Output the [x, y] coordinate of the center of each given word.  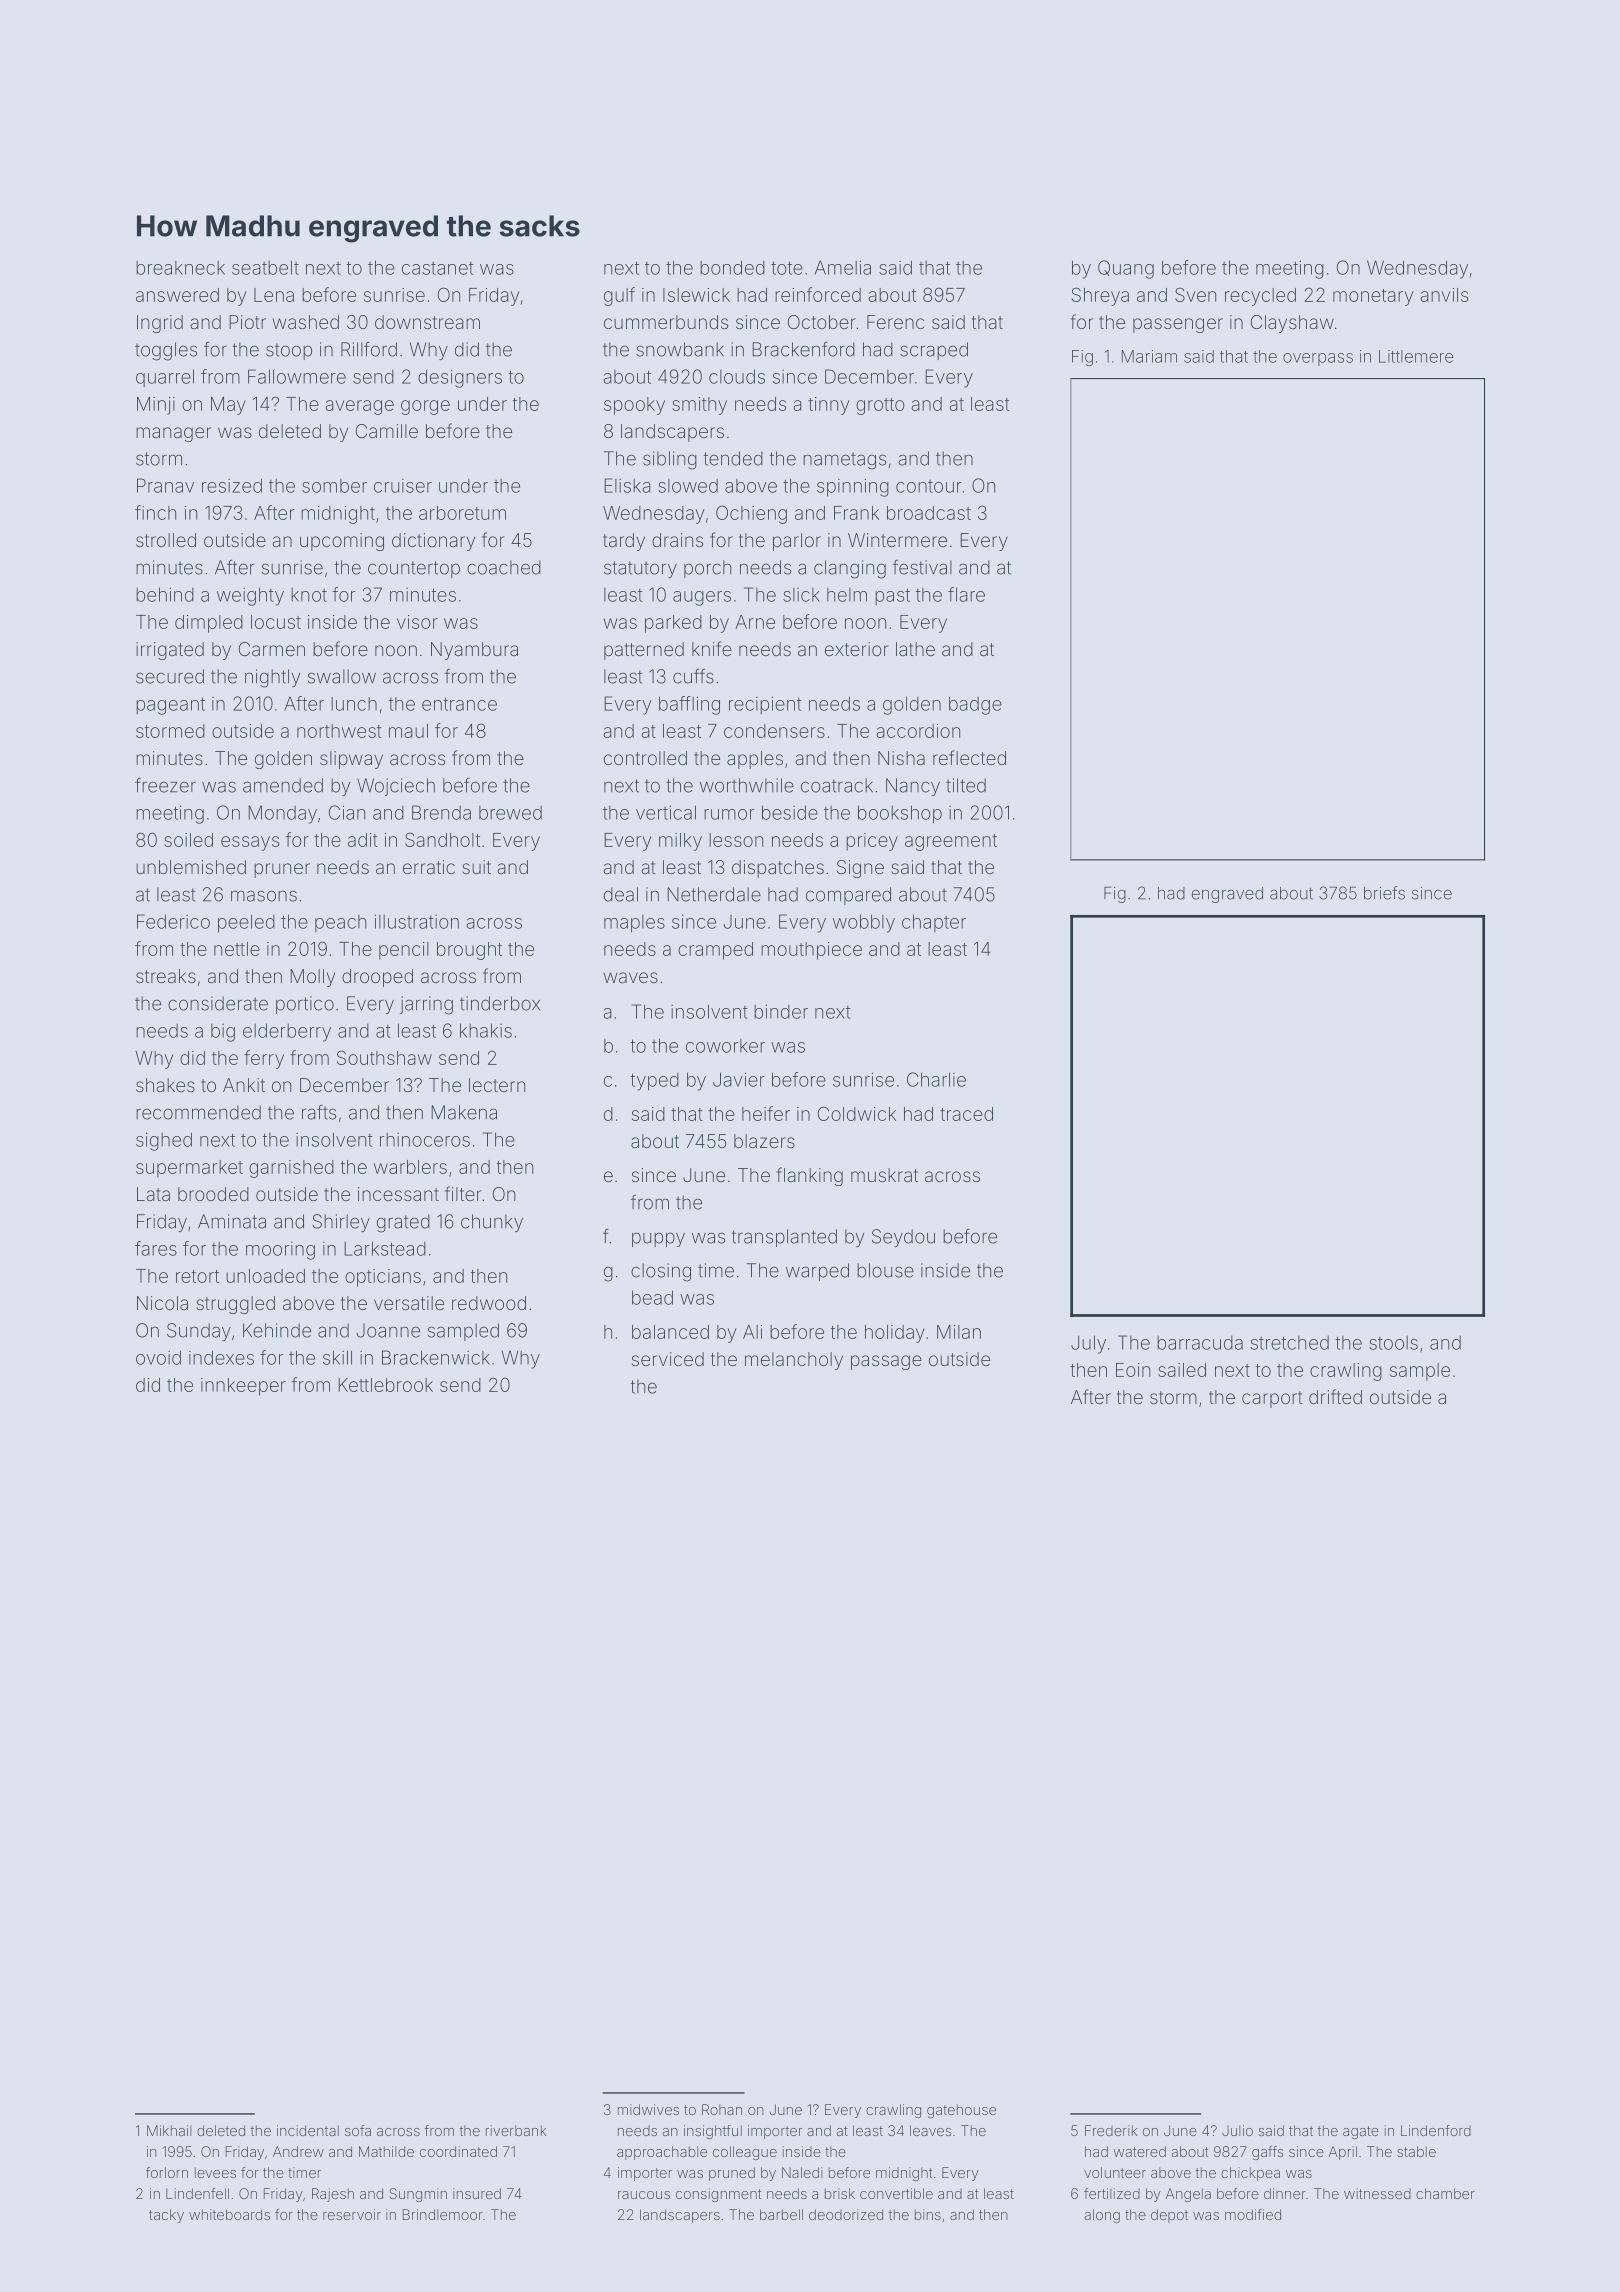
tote [787, 268]
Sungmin [418, 2195]
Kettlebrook [385, 1385]
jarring [426, 1005]
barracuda [1200, 1343]
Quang [1126, 269]
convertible [896, 2193]
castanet [438, 268]
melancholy [794, 1361]
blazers [764, 1141]
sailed [1182, 1370]
